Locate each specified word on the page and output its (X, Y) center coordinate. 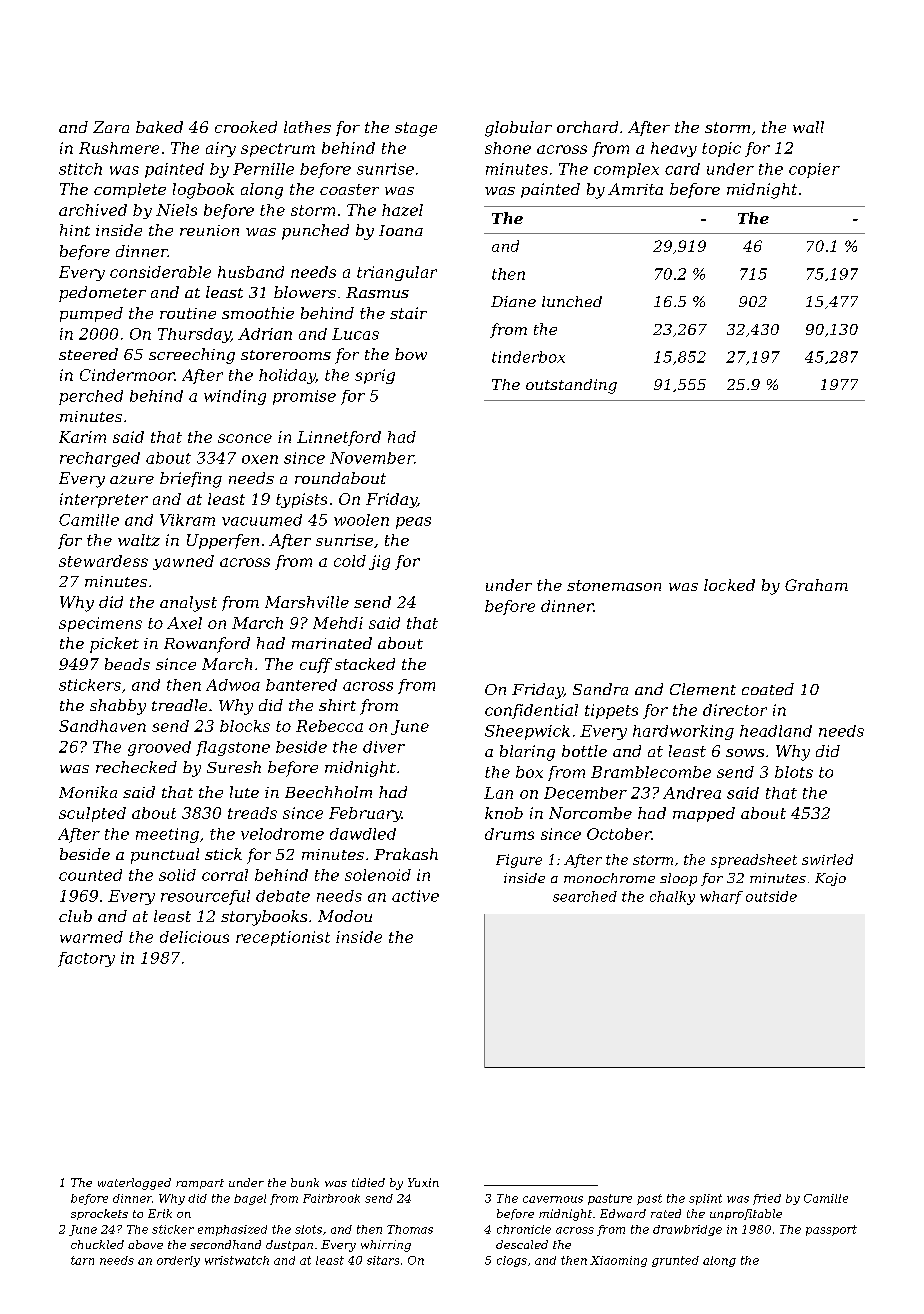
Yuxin (423, 1182)
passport (831, 1230)
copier (814, 170)
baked (159, 127)
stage (416, 129)
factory (86, 959)
